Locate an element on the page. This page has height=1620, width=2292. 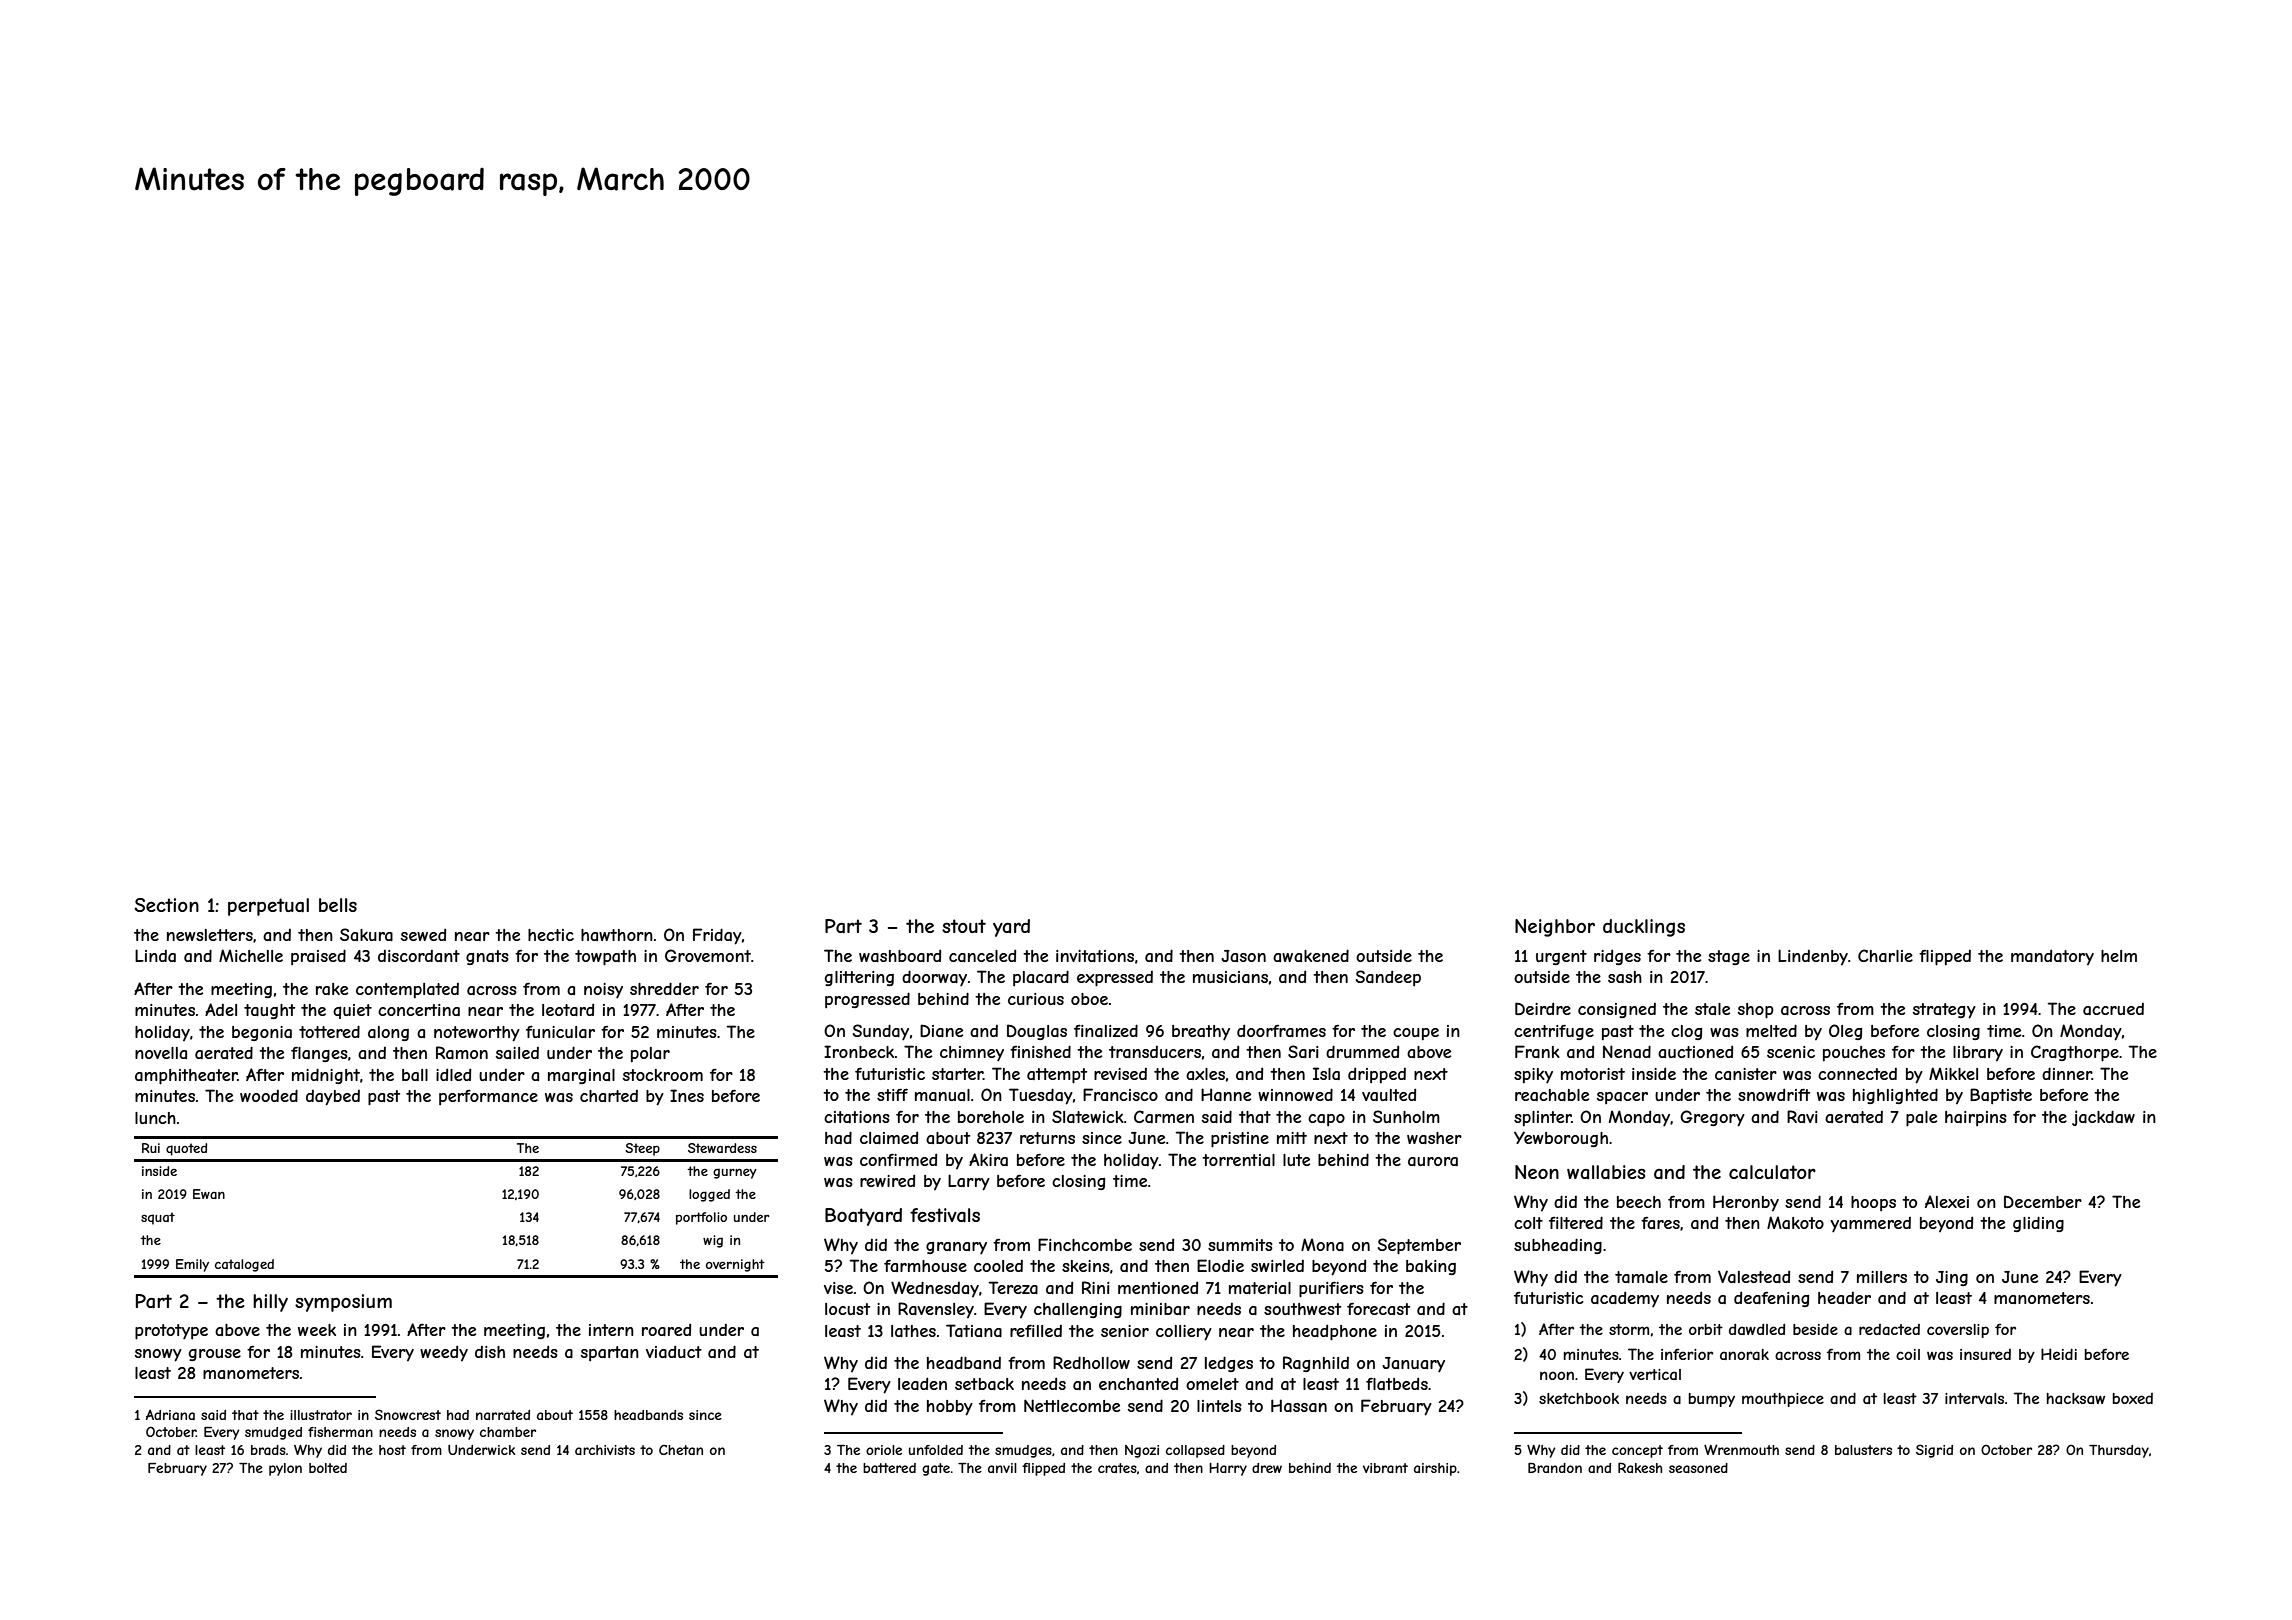
pylon is located at coordinates (285, 1469).
